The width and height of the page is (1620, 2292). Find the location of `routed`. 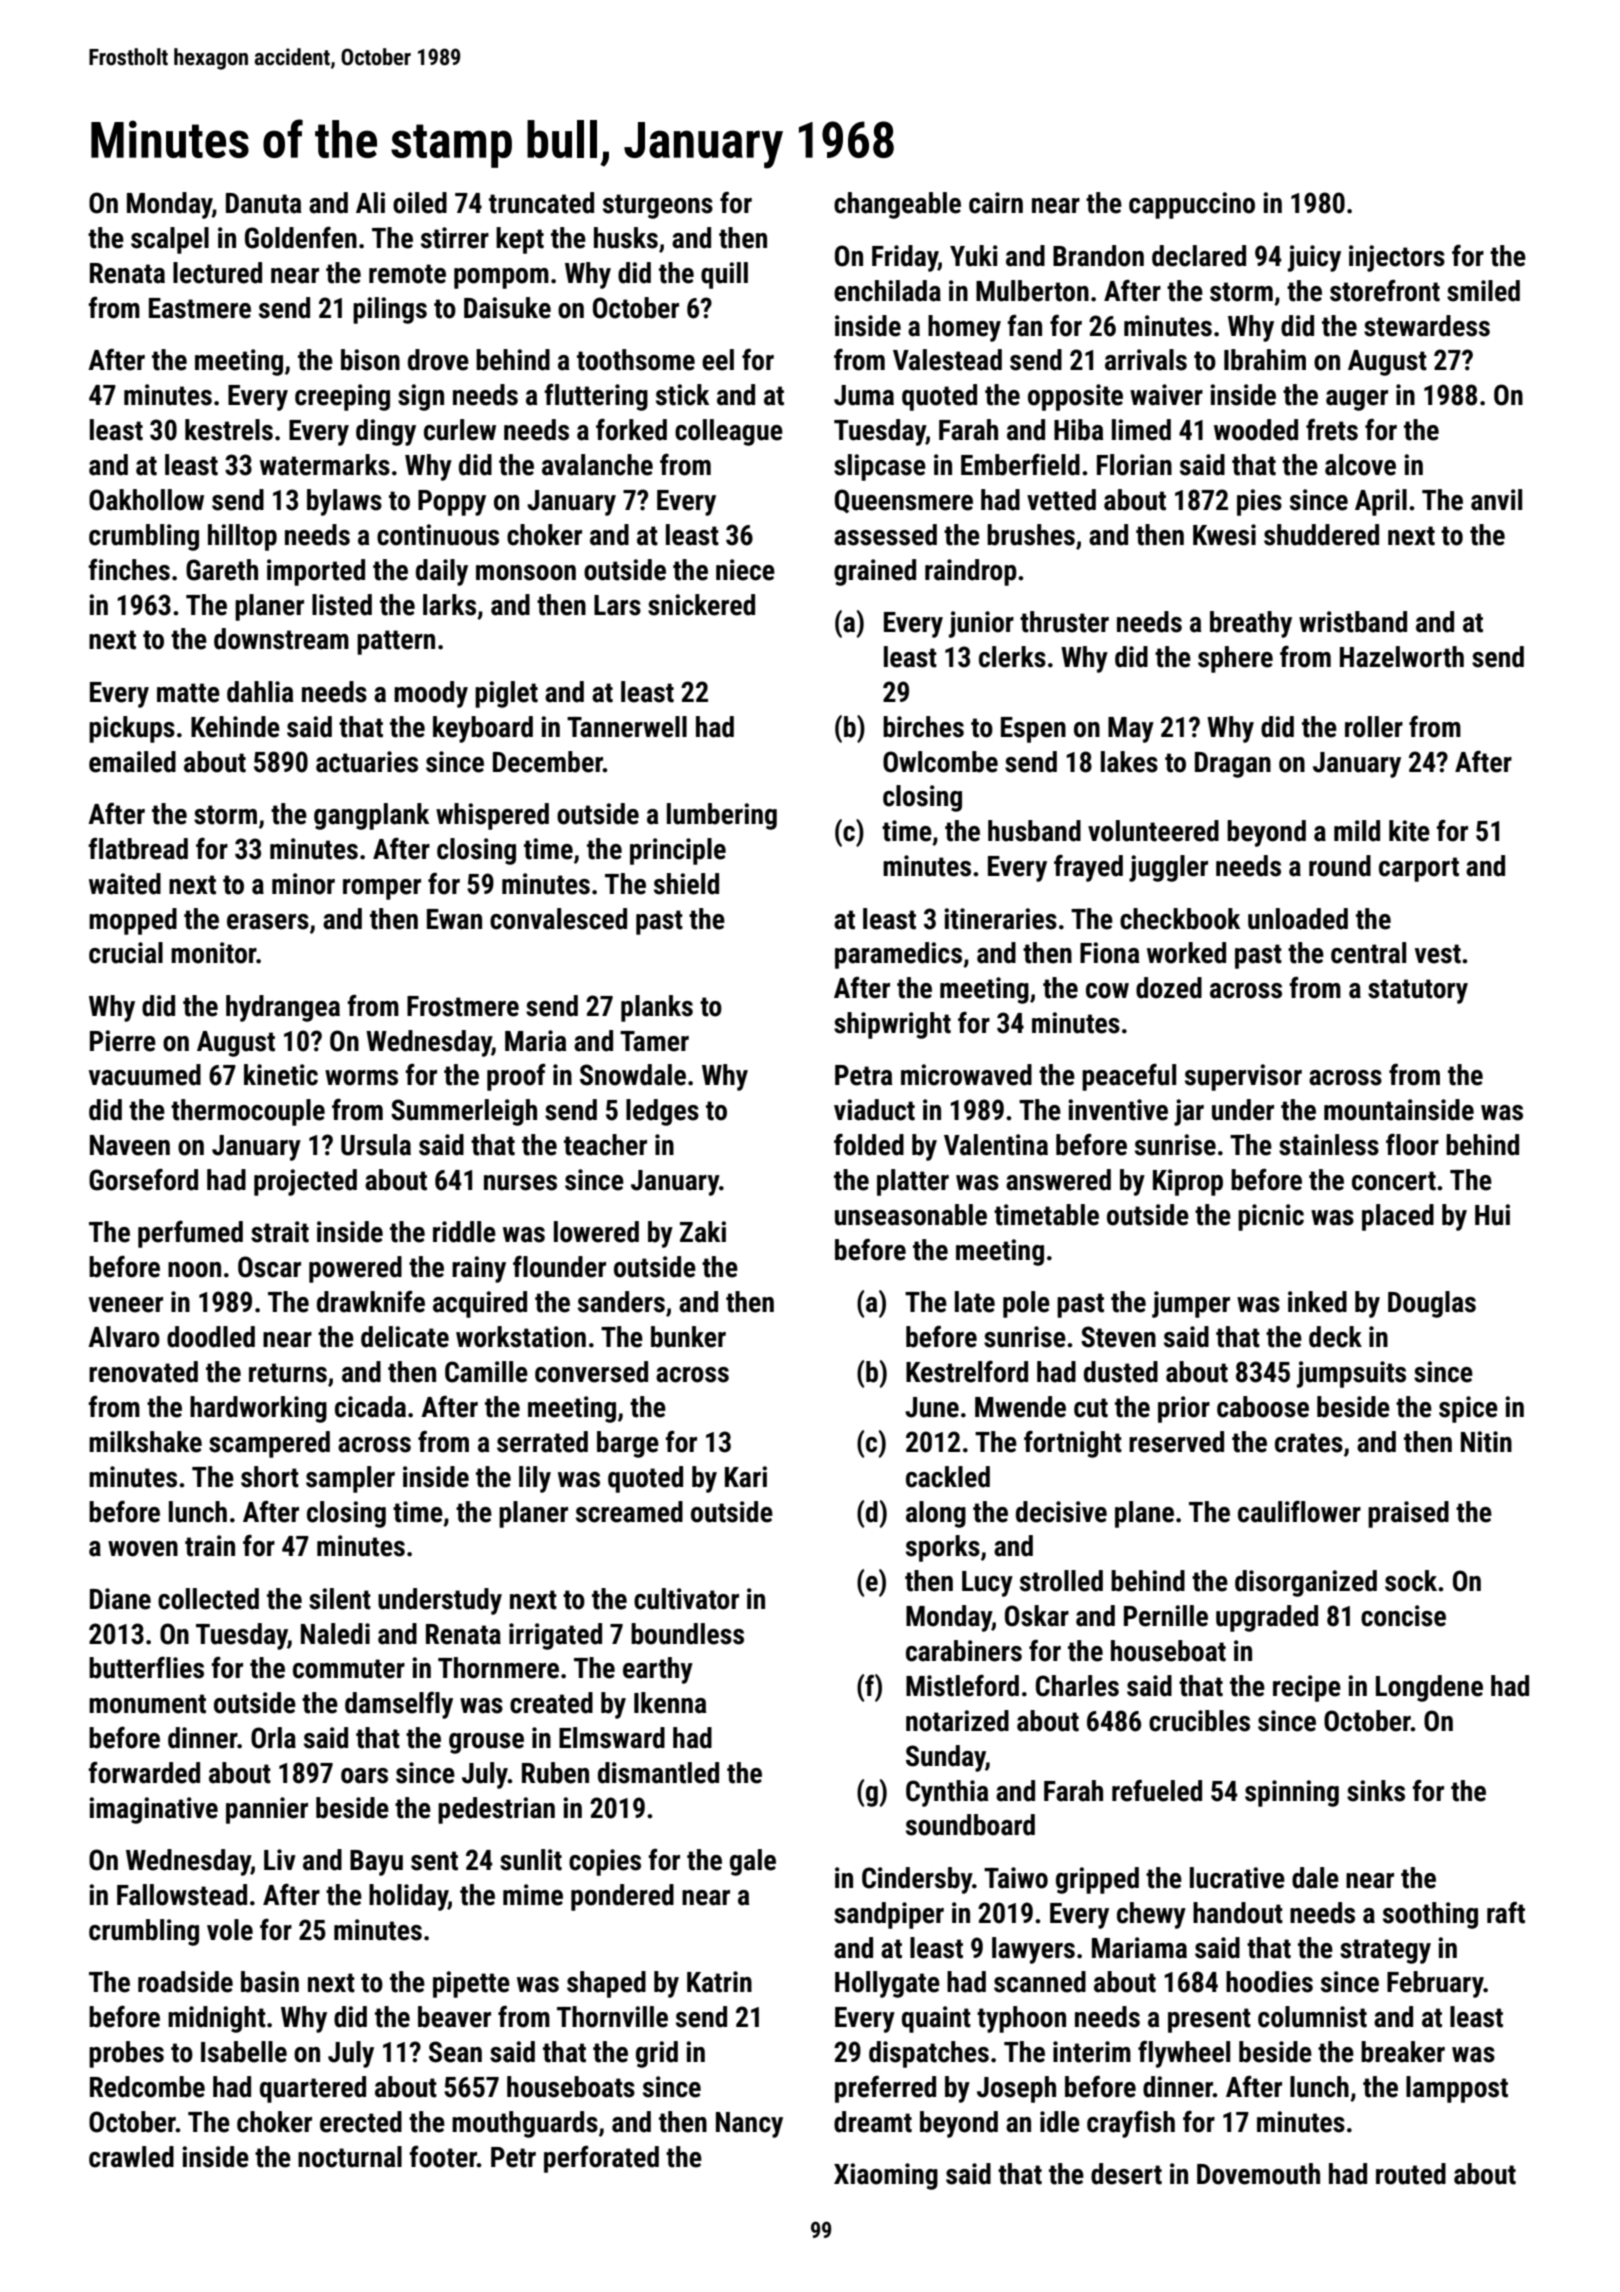

routed is located at coordinates (1411, 2174).
